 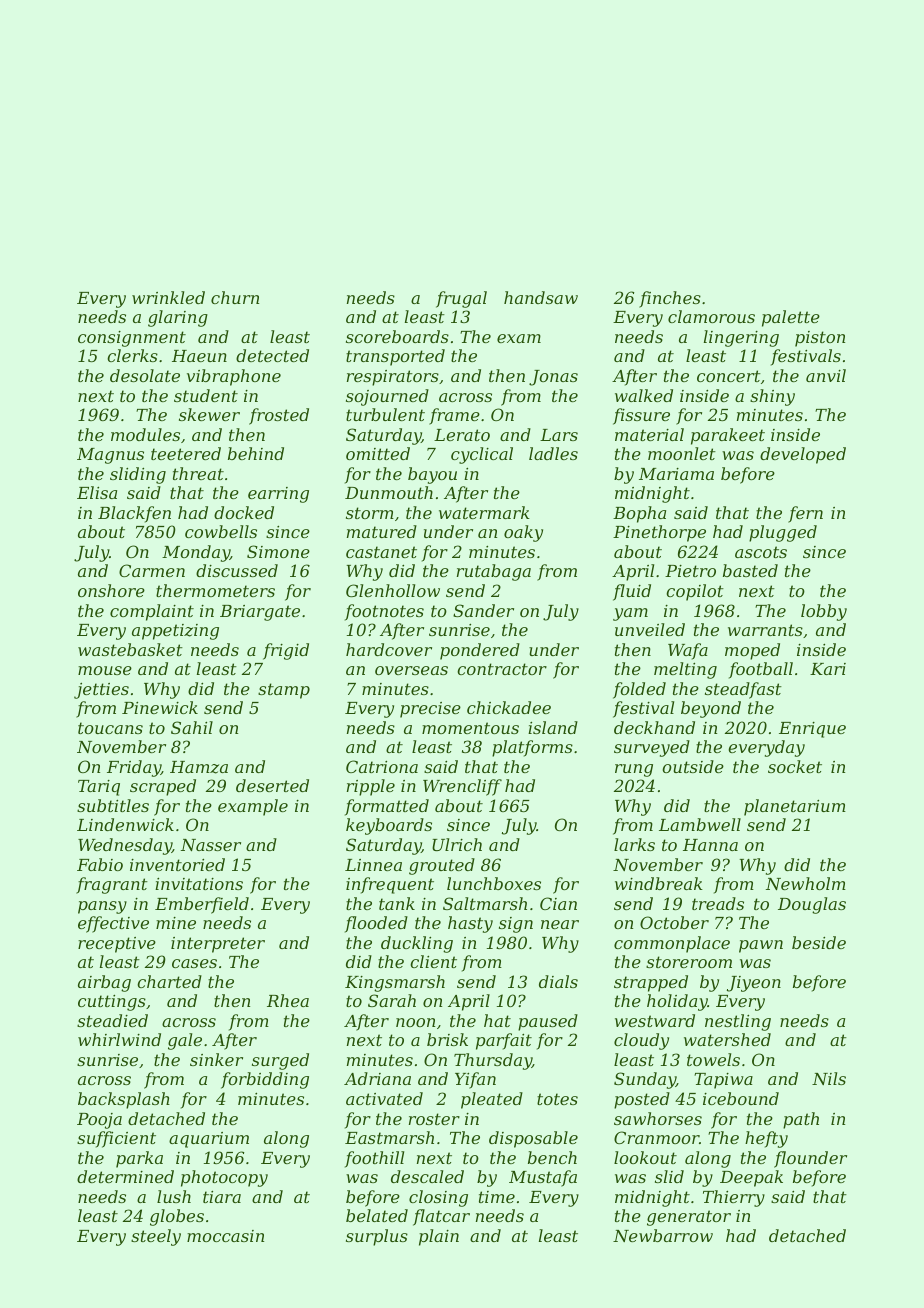 What do you see at coordinates (381, 552) in the screenshot?
I see `castanet` at bounding box center [381, 552].
